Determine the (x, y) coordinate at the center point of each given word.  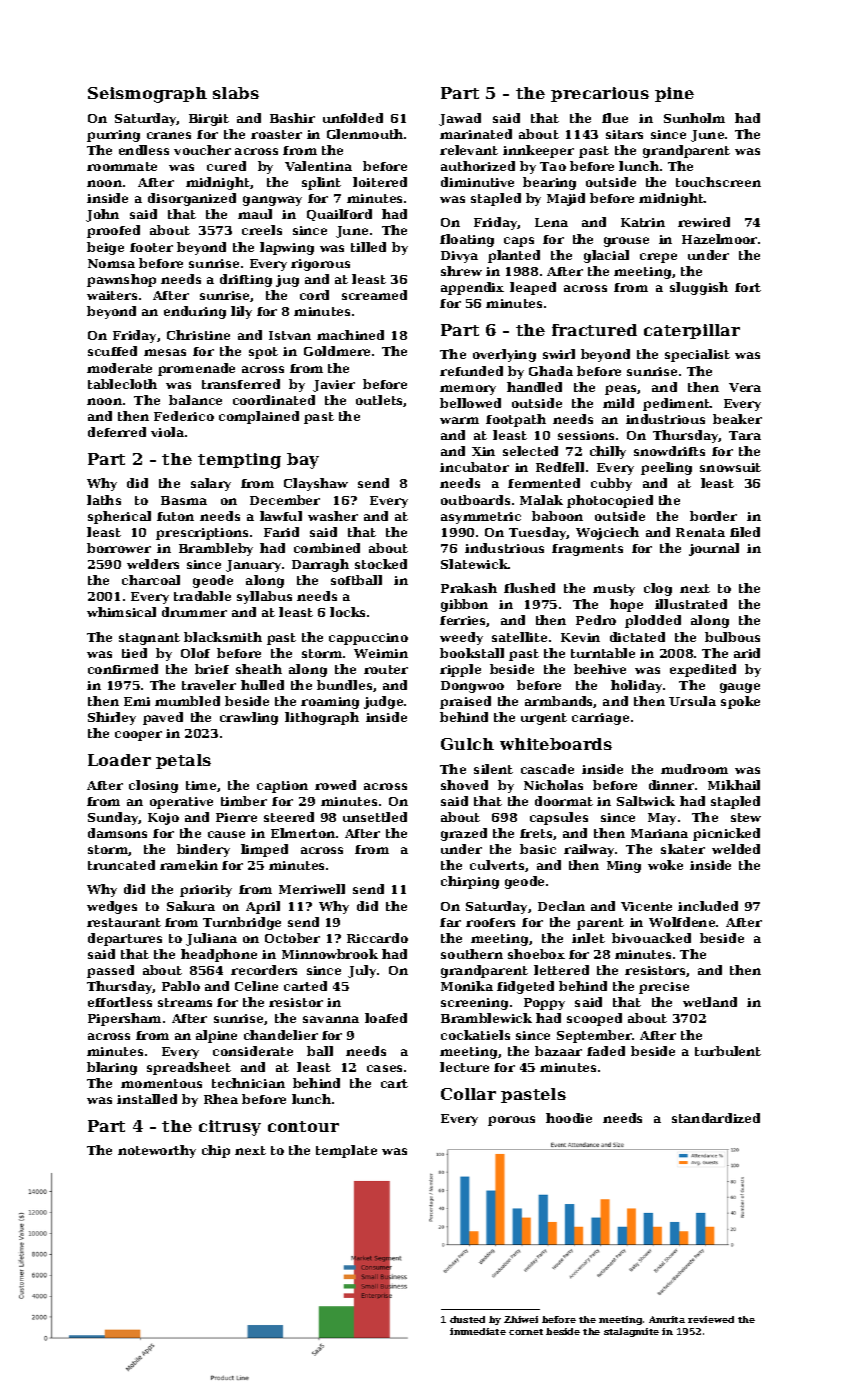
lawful (281, 516)
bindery (203, 850)
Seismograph (147, 95)
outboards (475, 500)
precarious (600, 94)
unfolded (353, 118)
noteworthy (157, 1151)
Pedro (596, 620)
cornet (526, 1332)
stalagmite (631, 1332)
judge (383, 702)
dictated (637, 637)
